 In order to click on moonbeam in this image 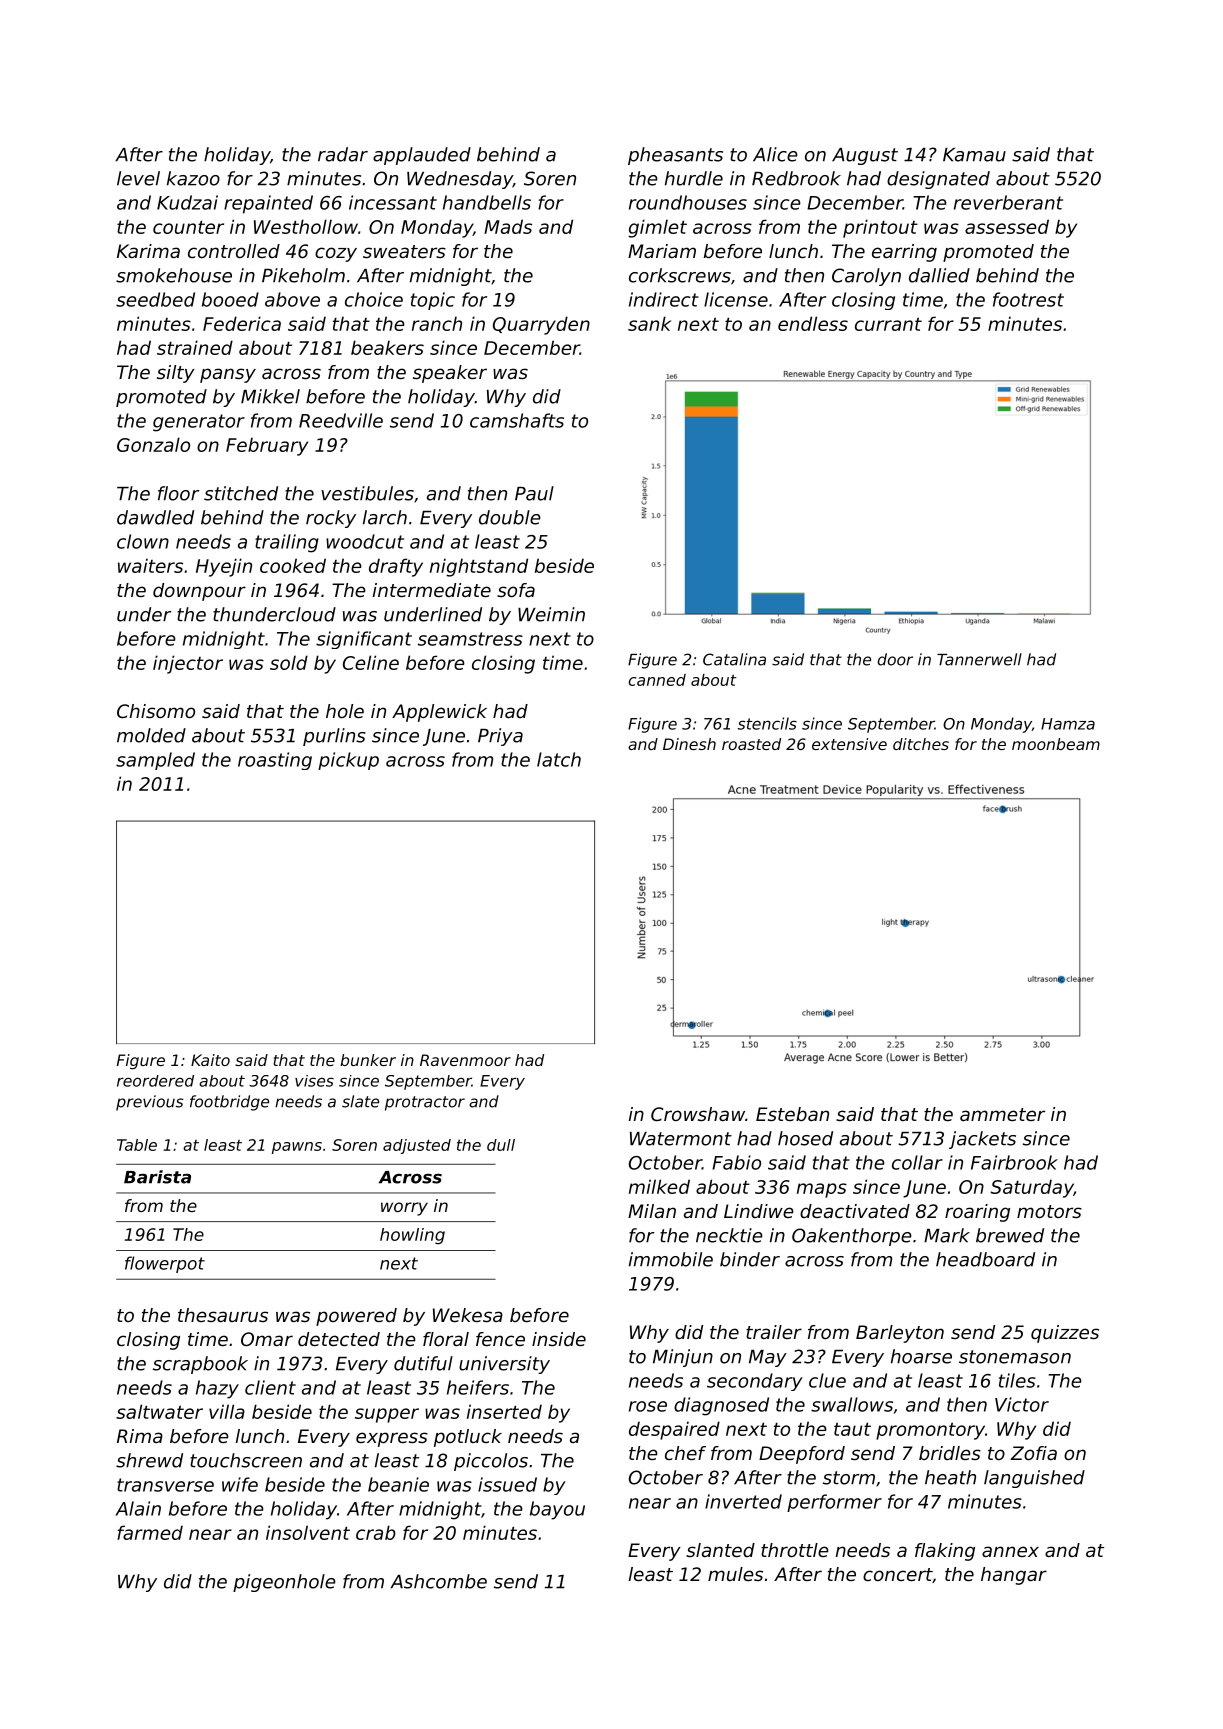, I will do `click(1056, 744)`.
